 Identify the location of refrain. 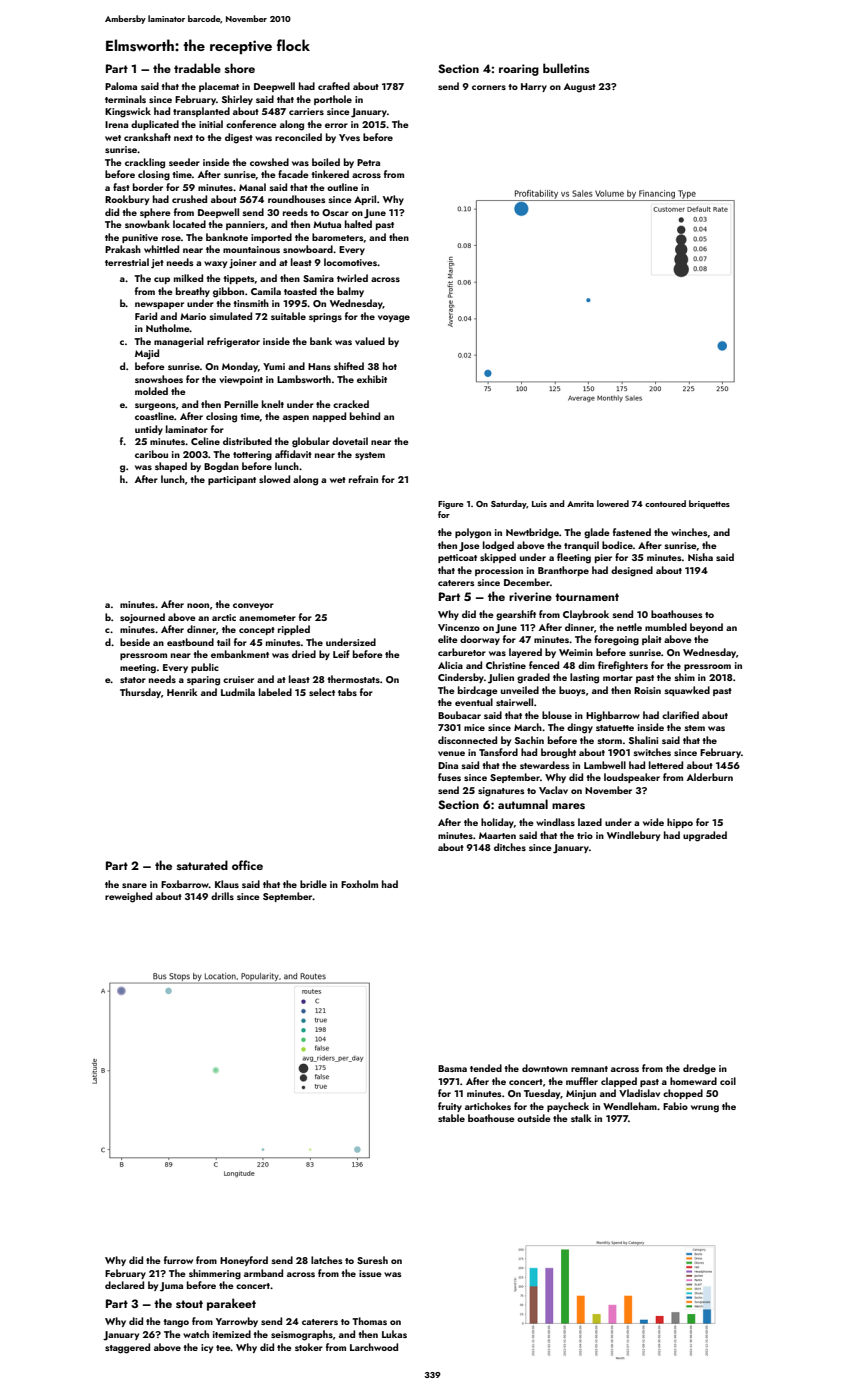
(363, 479).
